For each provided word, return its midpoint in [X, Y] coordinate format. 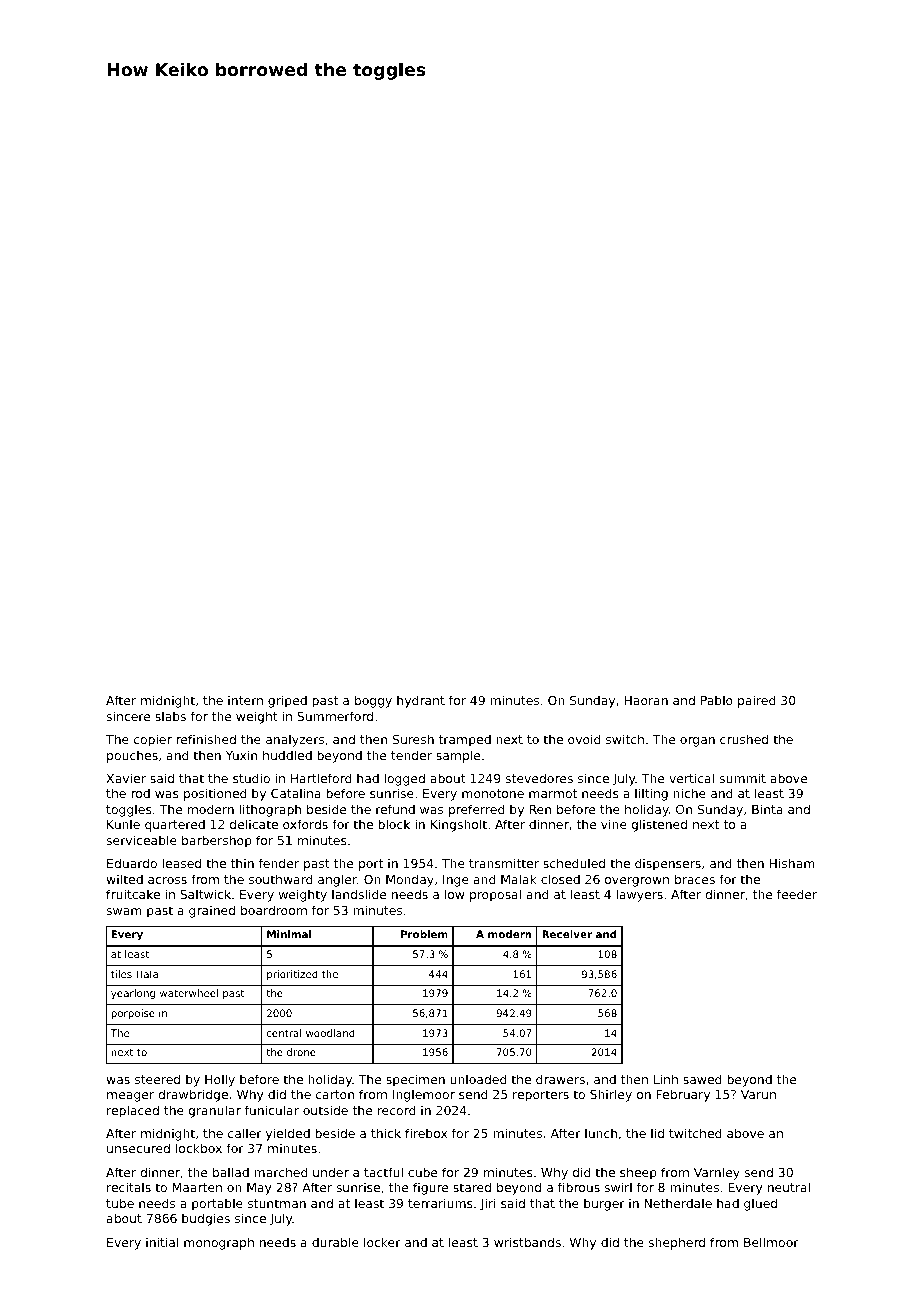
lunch [601, 1133]
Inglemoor [424, 1095]
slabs [170, 716]
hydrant [421, 701]
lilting [651, 794]
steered [157, 1079]
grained [212, 911]
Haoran [646, 700]
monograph [219, 1243]
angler [337, 880]
